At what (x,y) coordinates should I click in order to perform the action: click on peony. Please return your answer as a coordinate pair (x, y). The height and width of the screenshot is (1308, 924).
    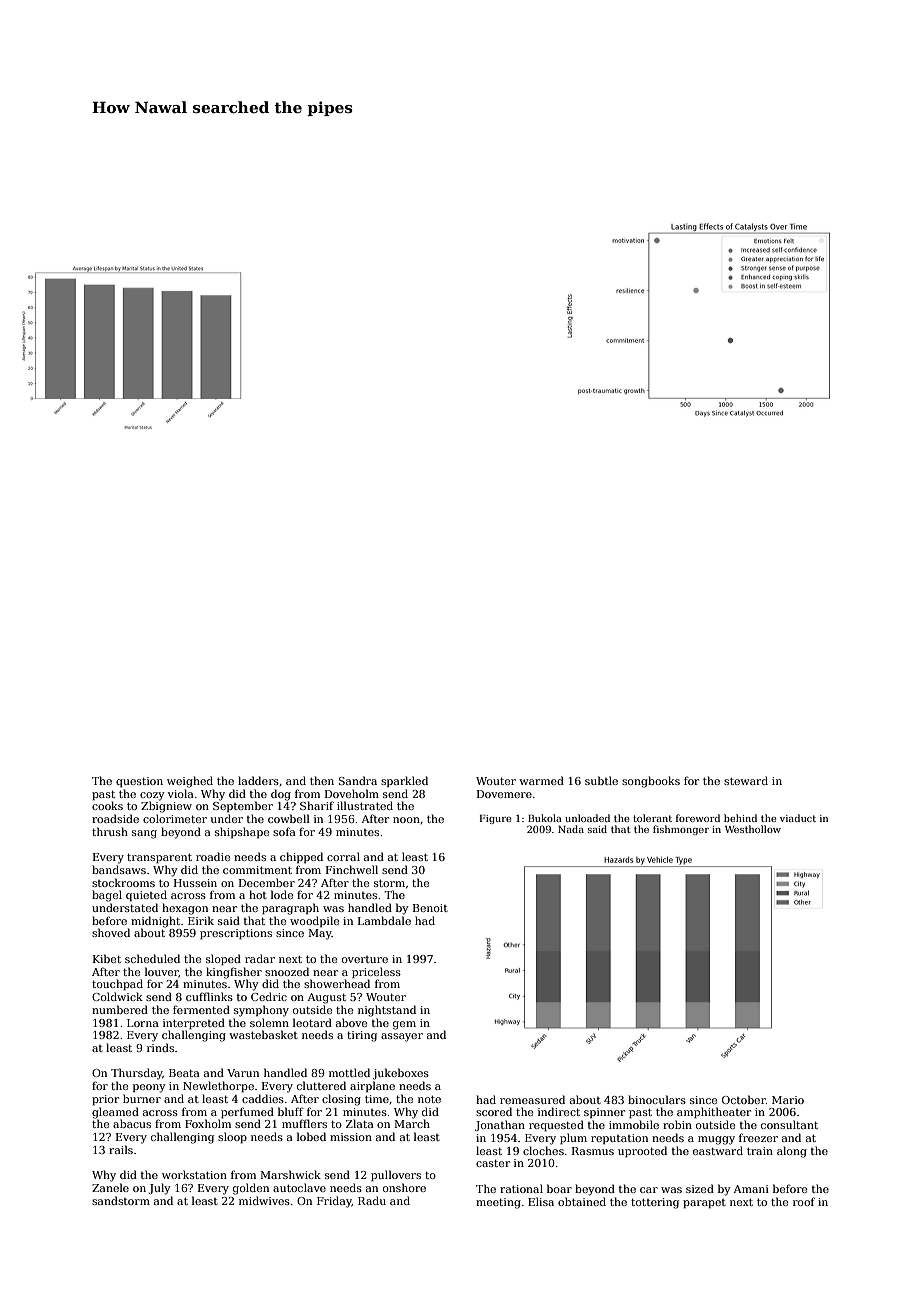
    Looking at the image, I should click on (149, 1088).
